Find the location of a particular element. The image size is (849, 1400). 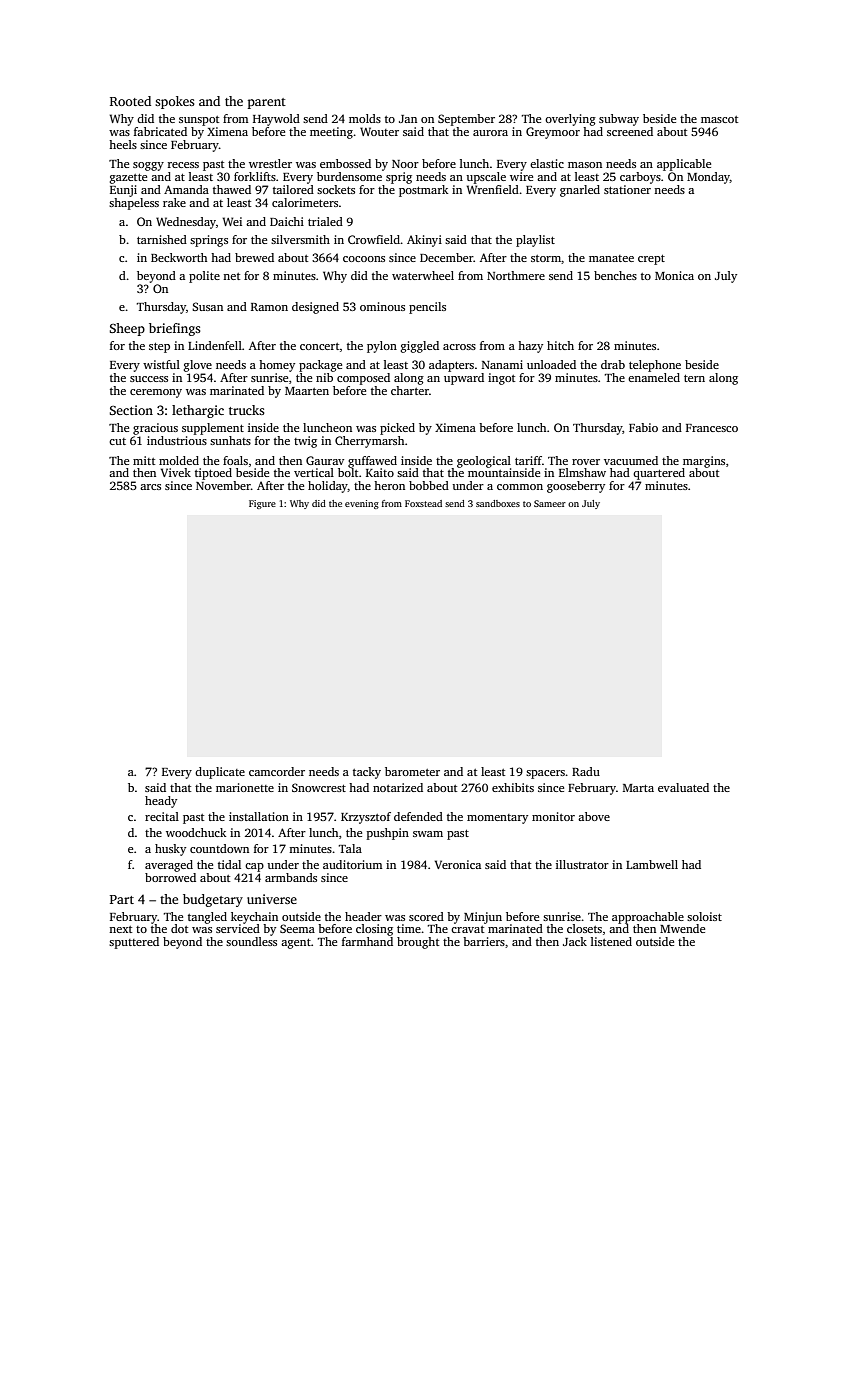

parent is located at coordinates (267, 103).
